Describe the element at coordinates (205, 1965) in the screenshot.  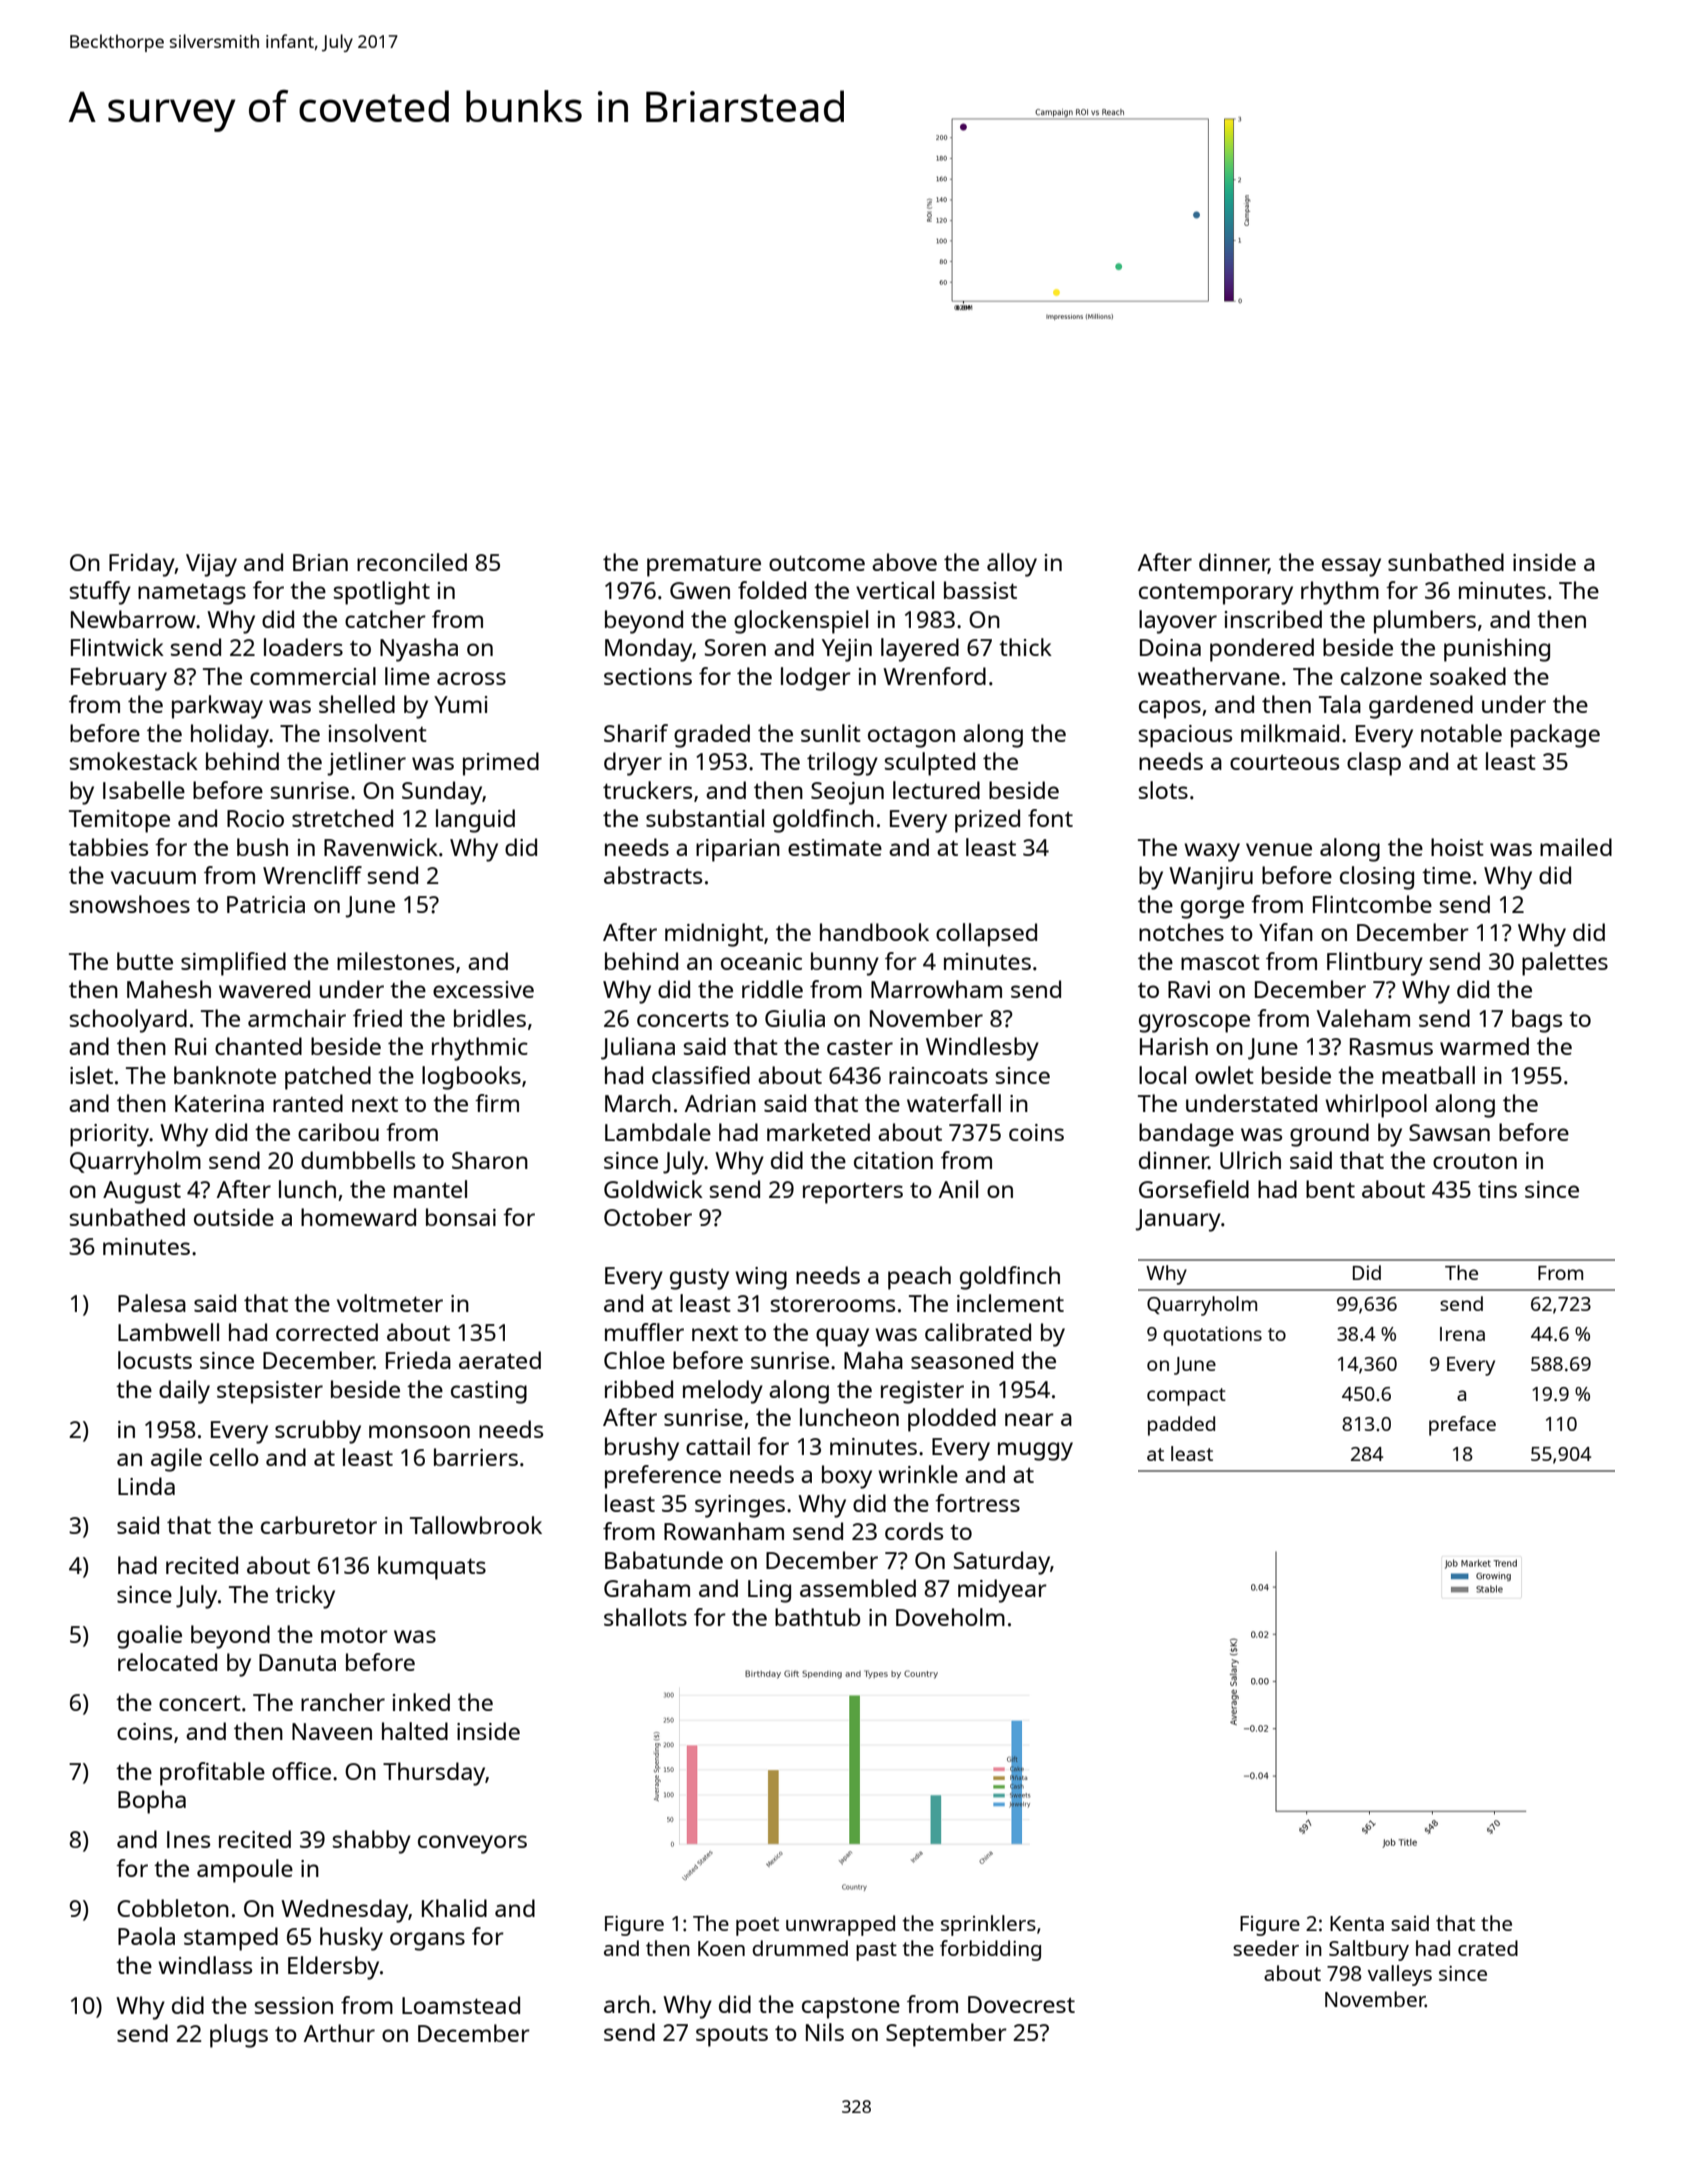
I see `windlass` at that location.
